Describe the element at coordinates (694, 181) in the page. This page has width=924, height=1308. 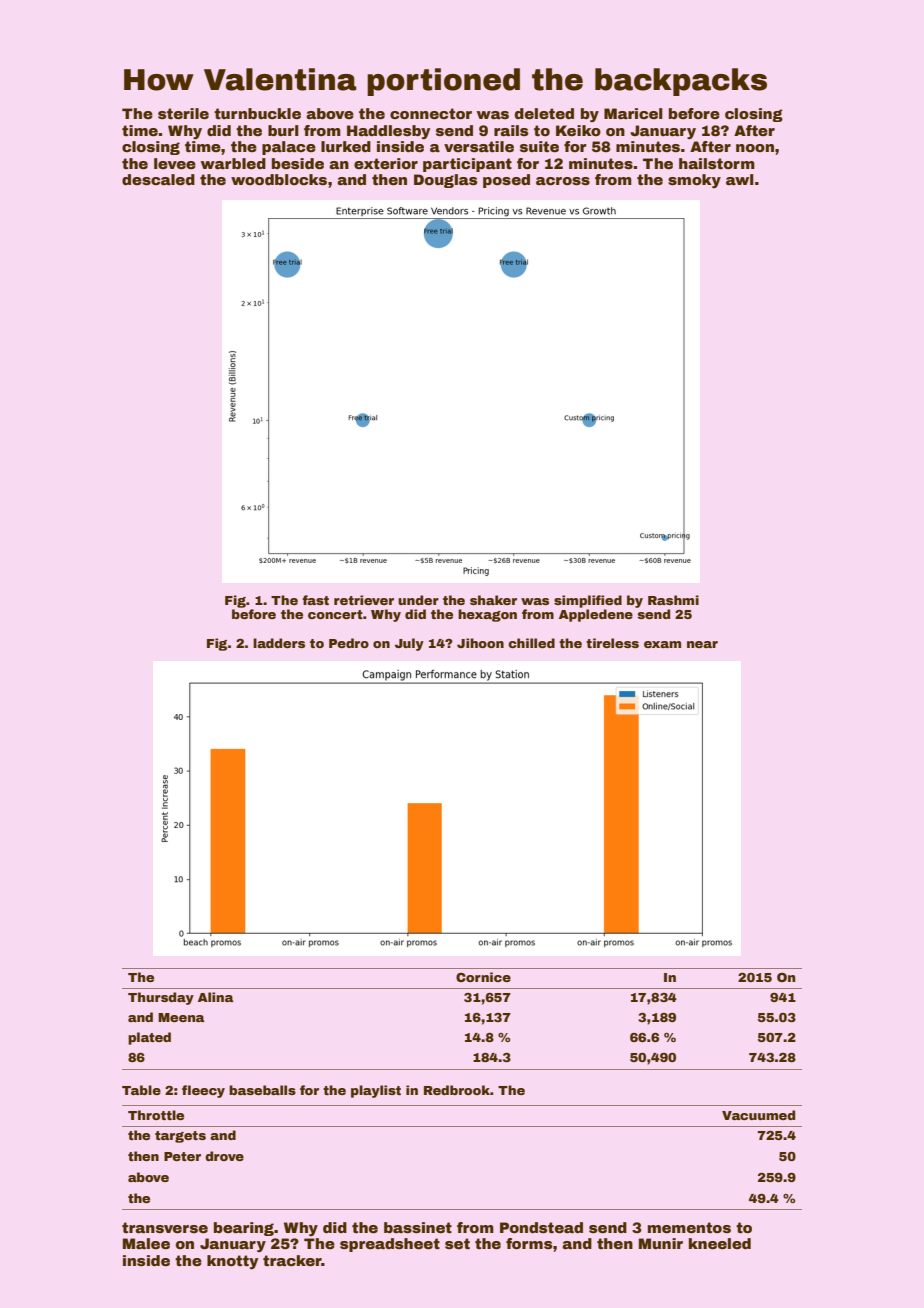
I see `smoky` at that location.
